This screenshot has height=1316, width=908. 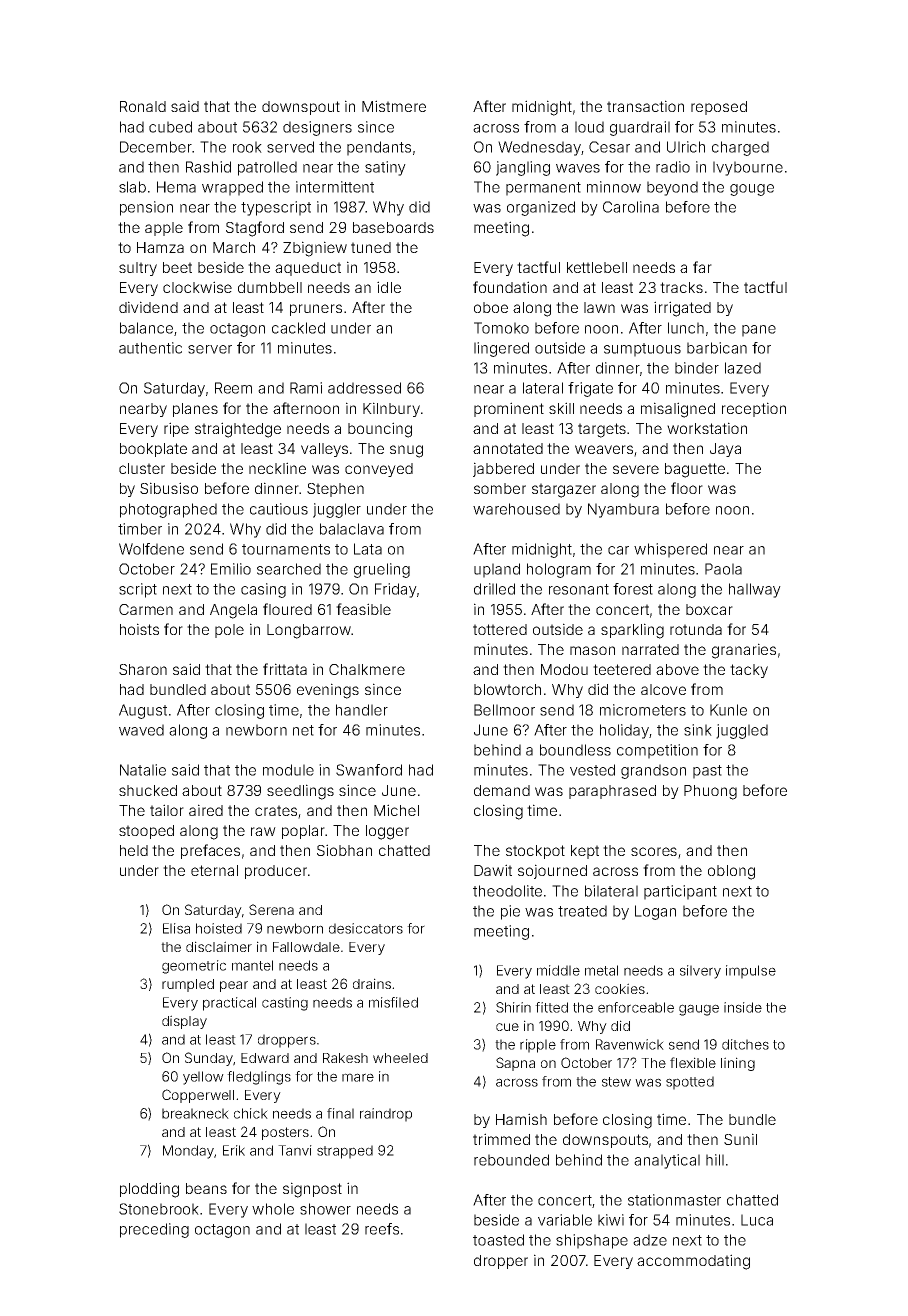 I want to click on treated, so click(x=582, y=911).
